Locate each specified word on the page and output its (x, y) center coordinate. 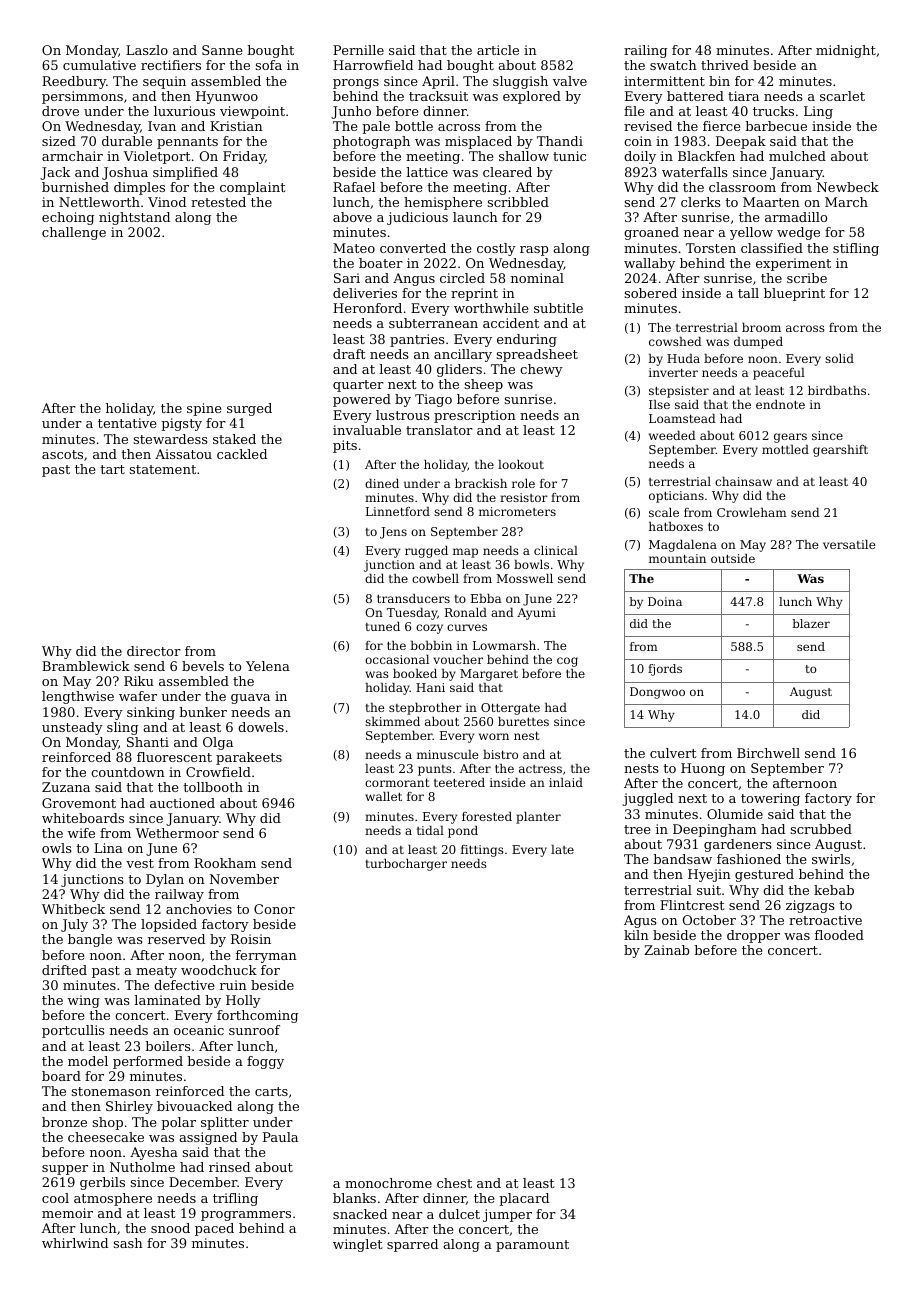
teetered (459, 782)
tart (112, 469)
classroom (742, 187)
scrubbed (821, 829)
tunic (569, 156)
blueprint (794, 294)
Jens (393, 533)
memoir (67, 1213)
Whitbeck (73, 909)
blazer (811, 623)
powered (362, 400)
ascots (62, 454)
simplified (185, 173)
